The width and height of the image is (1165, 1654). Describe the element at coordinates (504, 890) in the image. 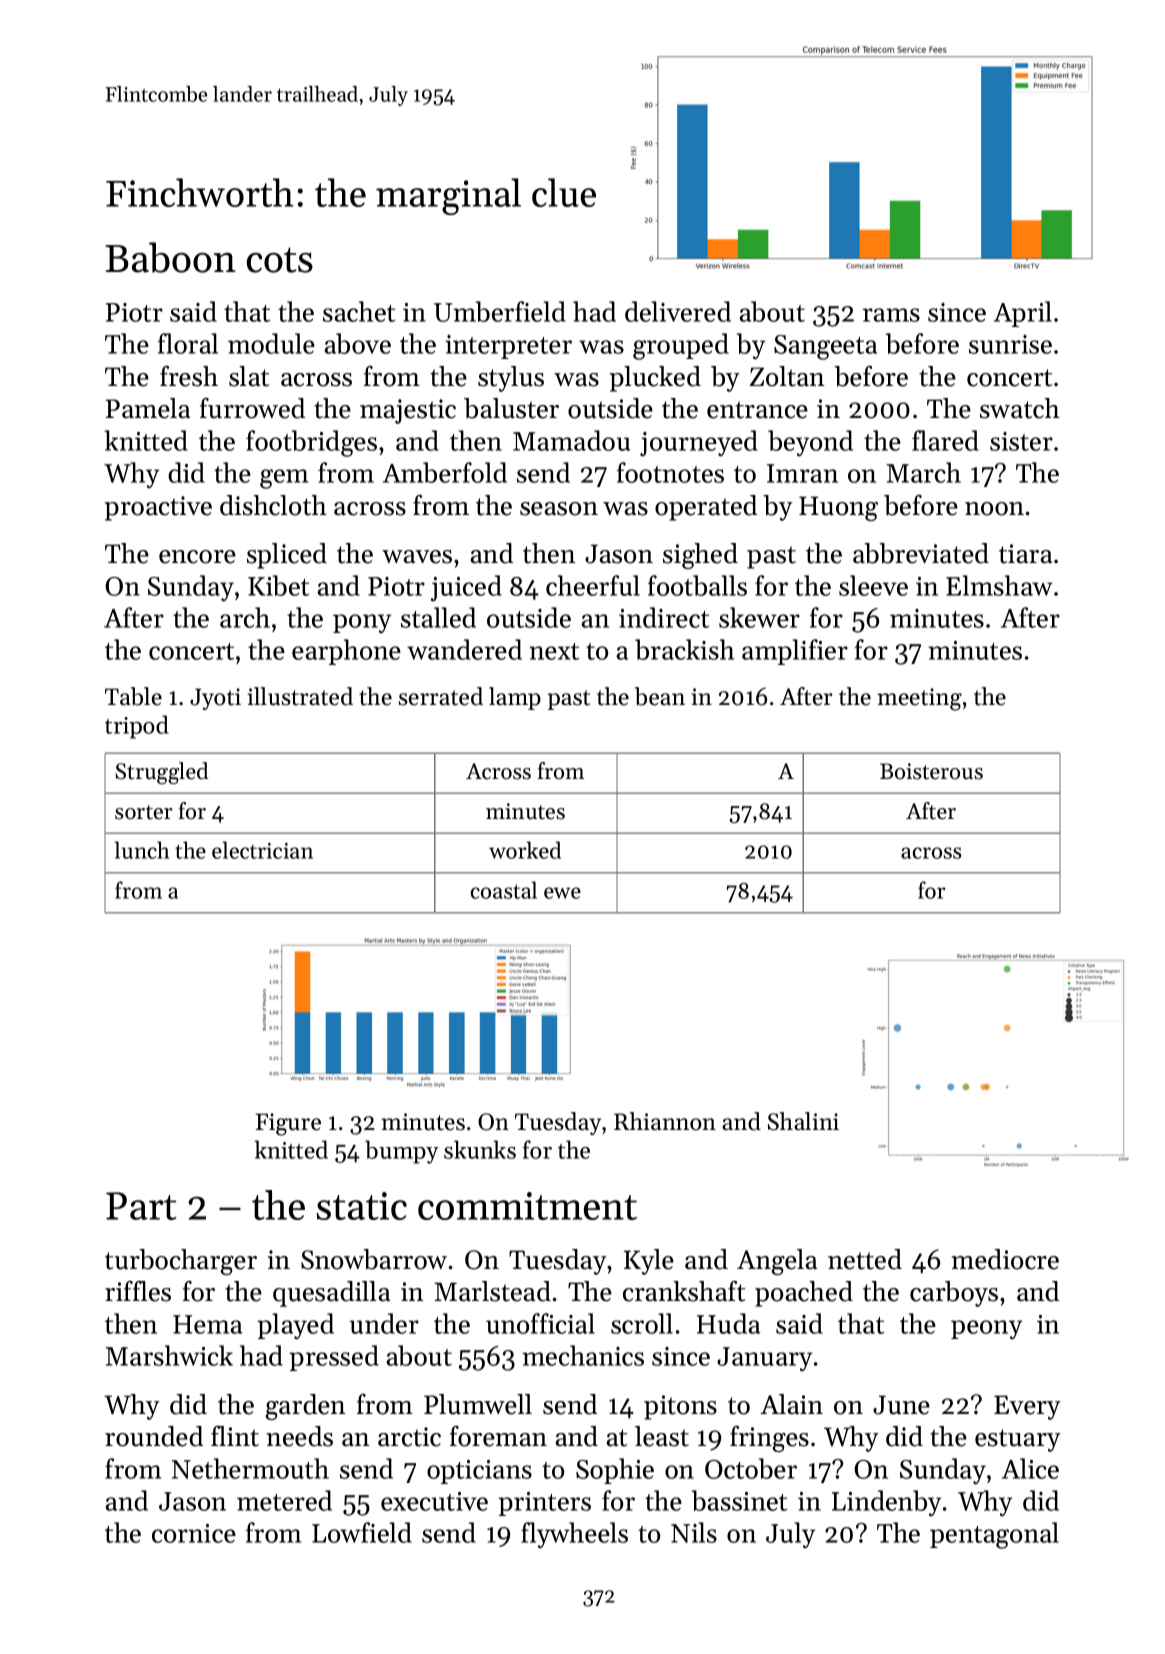

I see `coastal` at that location.
